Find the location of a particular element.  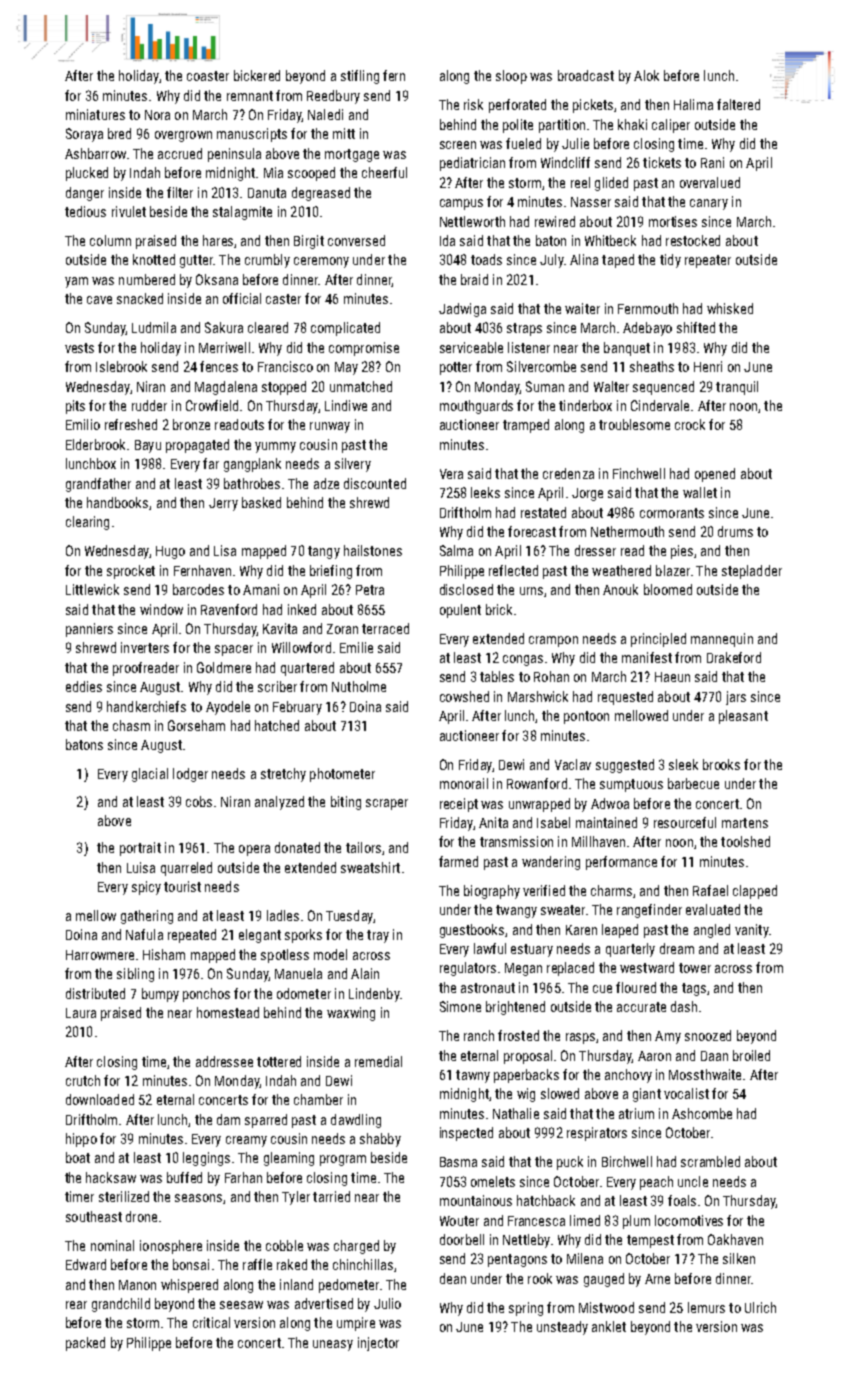

Aaron is located at coordinates (654, 1056).
